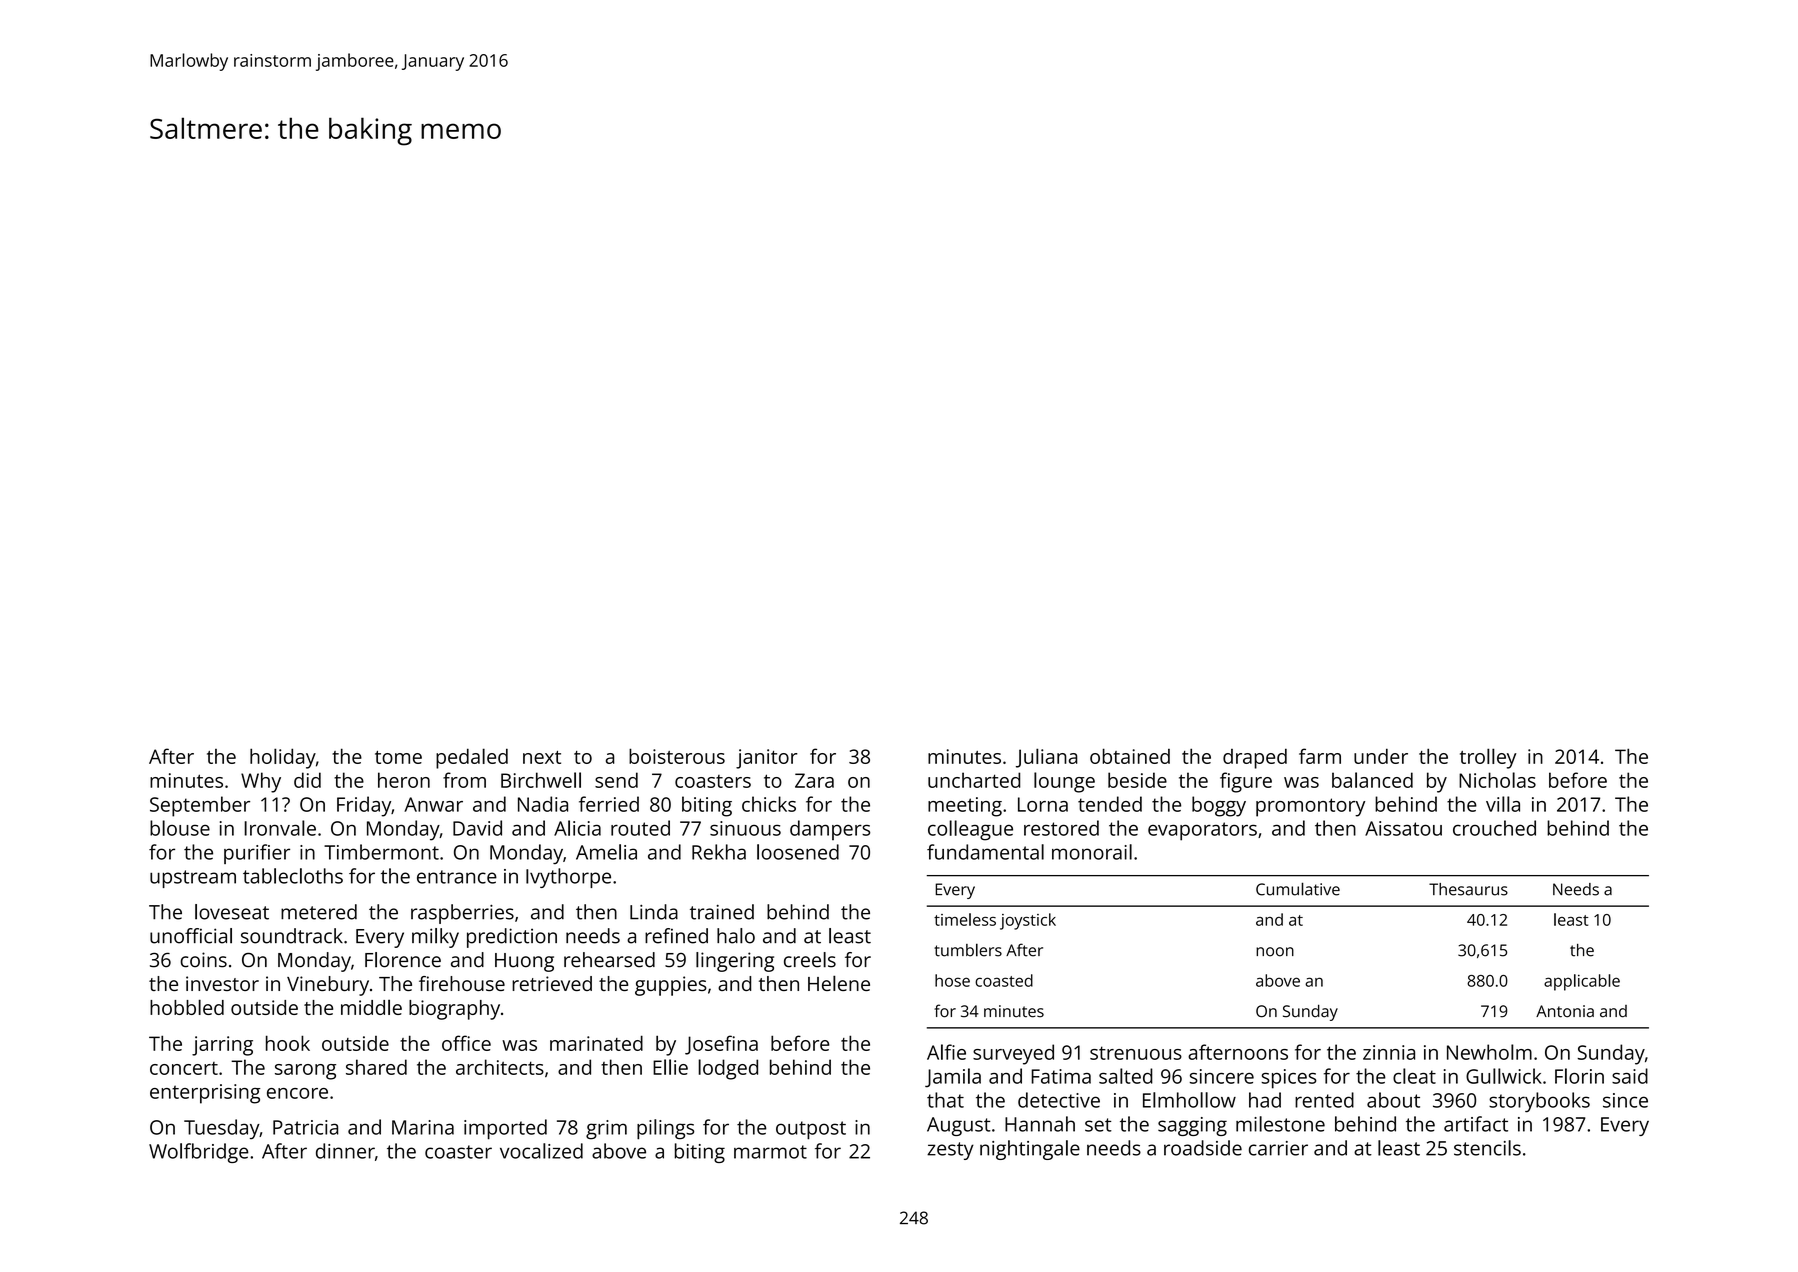 The height and width of the image is (1272, 1798). Describe the element at coordinates (719, 852) in the image. I see `Rekha` at that location.
